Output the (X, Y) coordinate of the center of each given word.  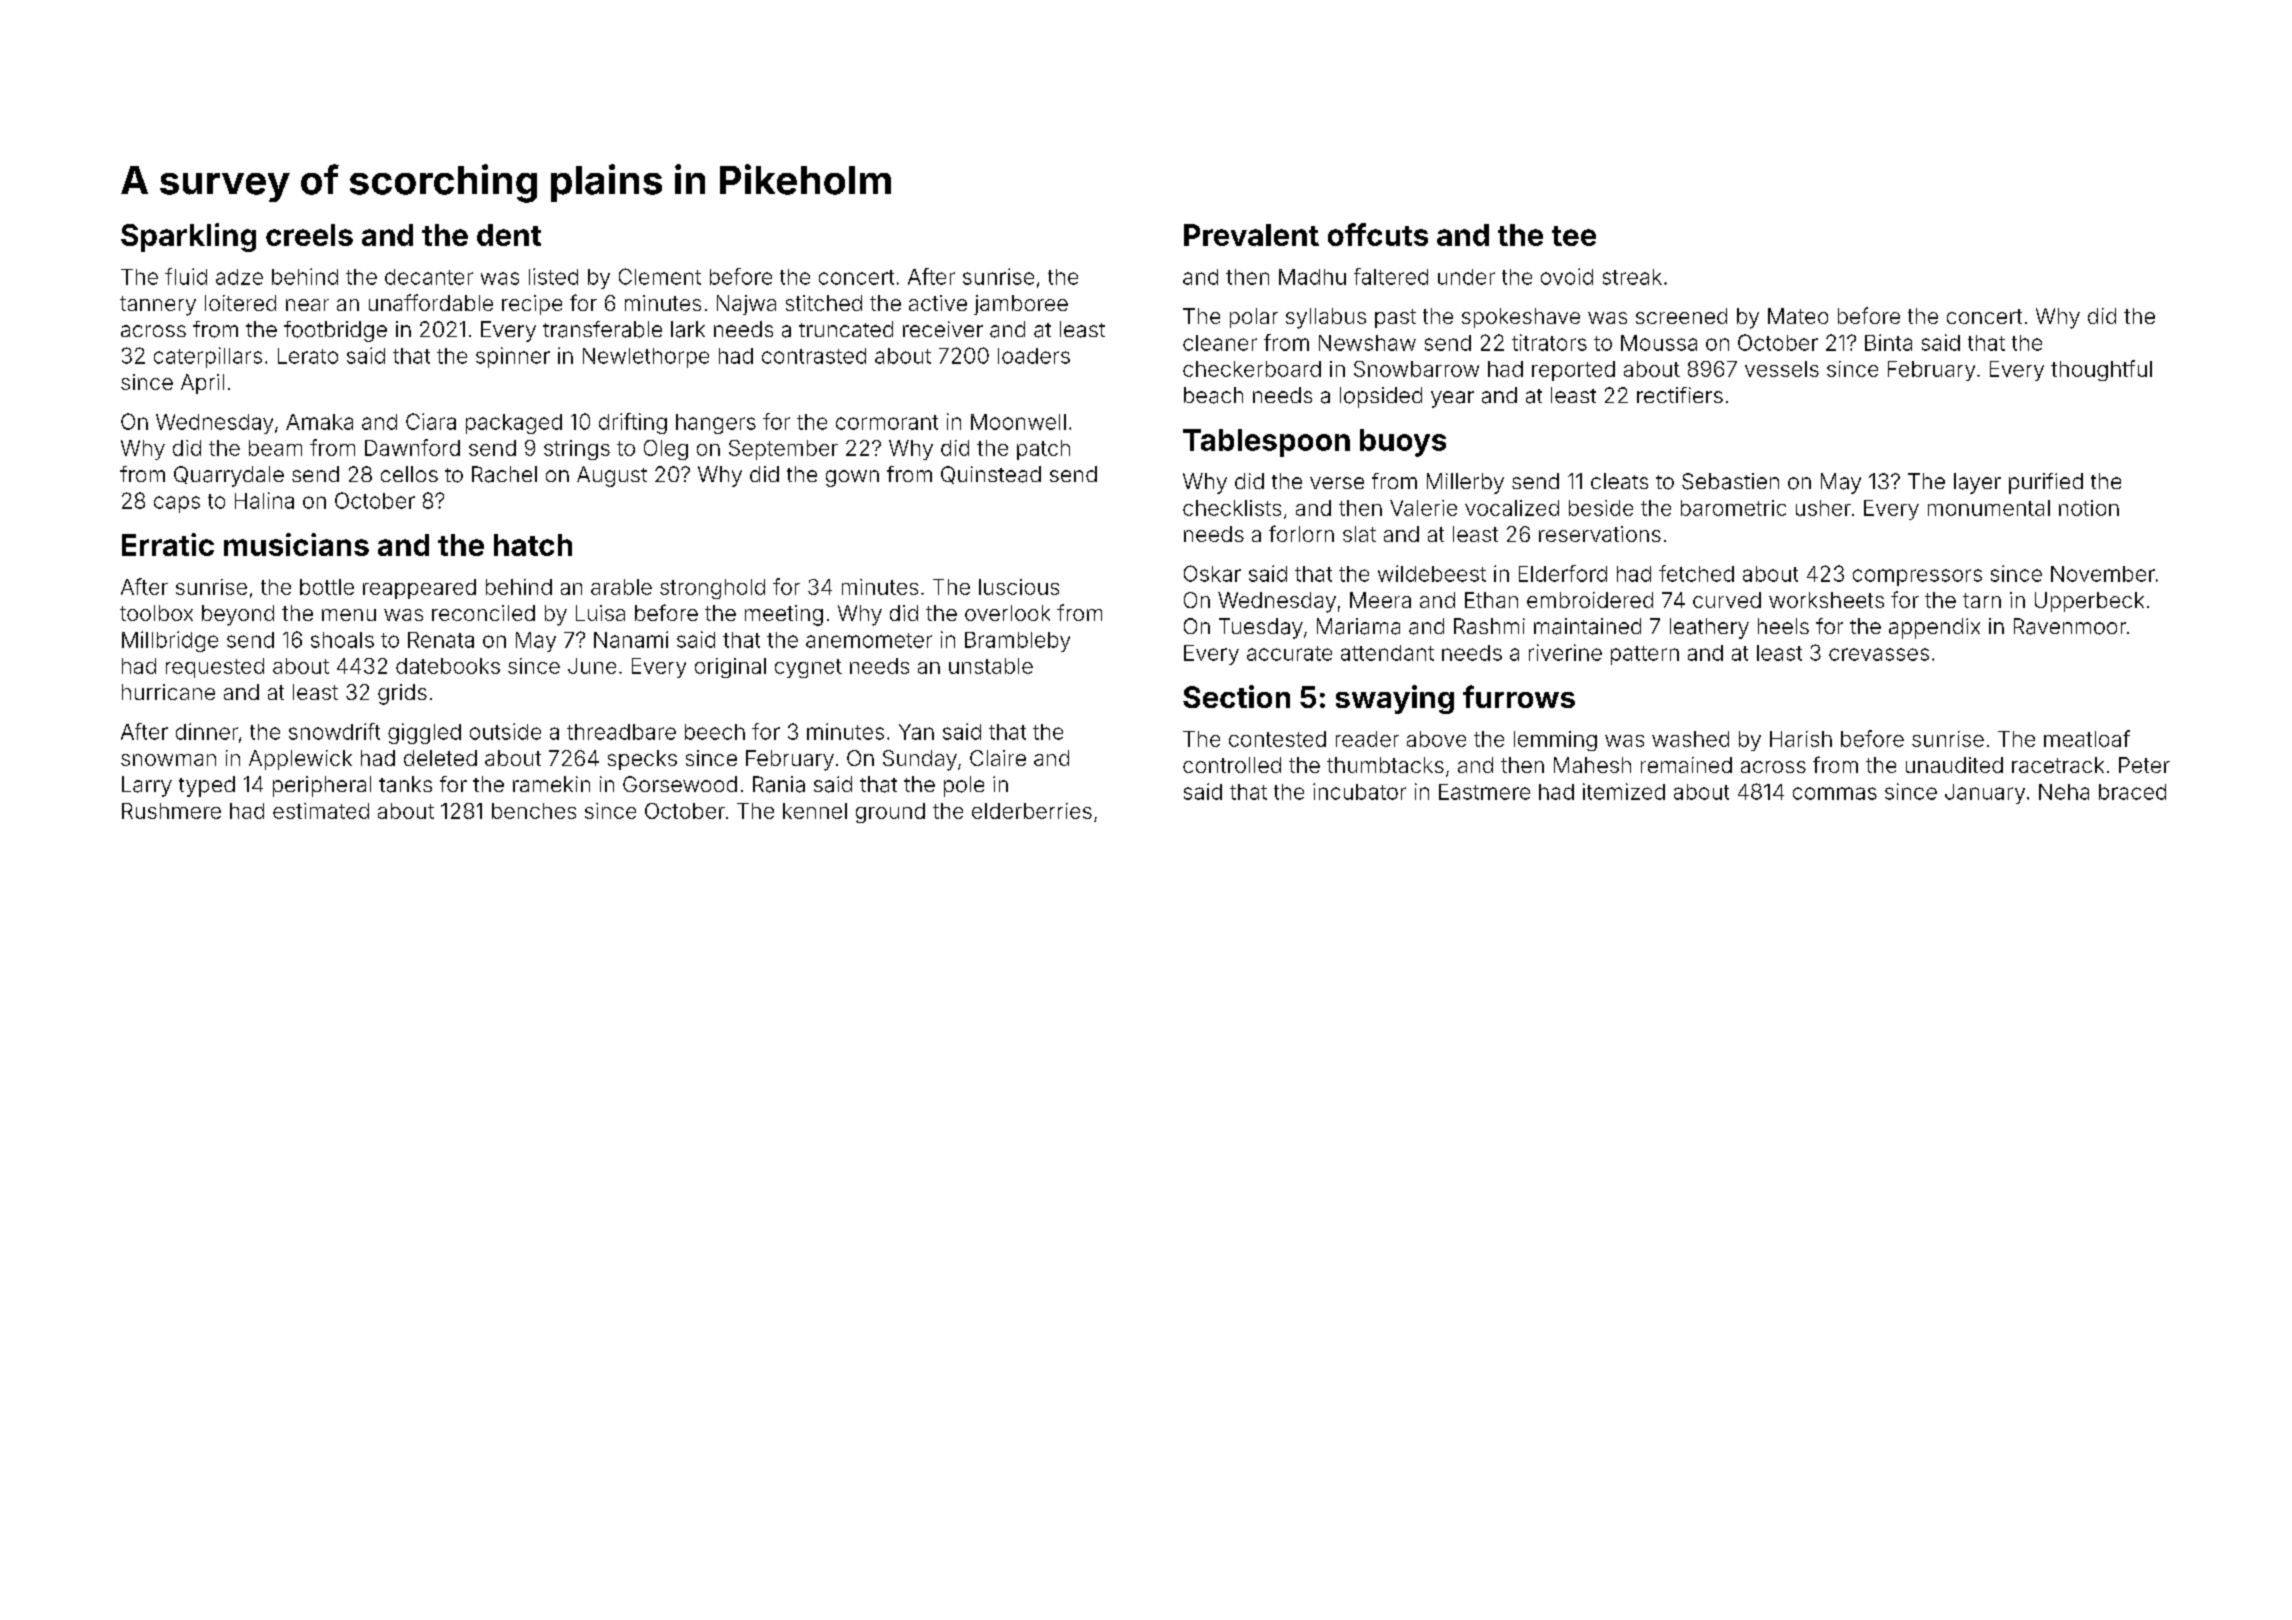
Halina (264, 500)
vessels (1782, 369)
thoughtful (2101, 370)
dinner (207, 731)
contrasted (814, 356)
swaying (1395, 699)
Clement (660, 276)
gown (852, 478)
